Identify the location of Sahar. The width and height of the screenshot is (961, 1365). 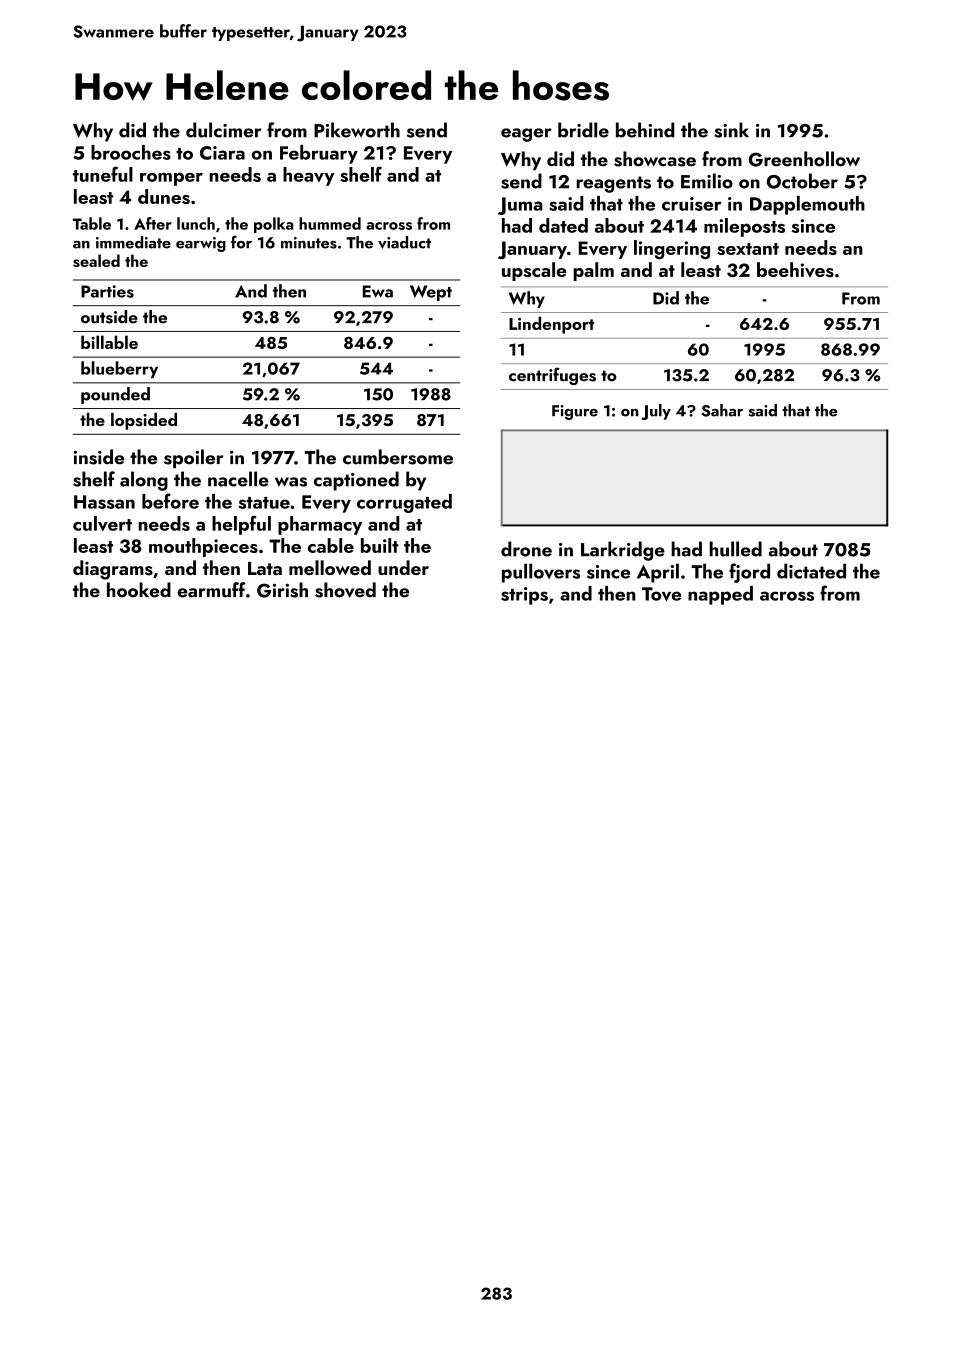
(722, 410).
